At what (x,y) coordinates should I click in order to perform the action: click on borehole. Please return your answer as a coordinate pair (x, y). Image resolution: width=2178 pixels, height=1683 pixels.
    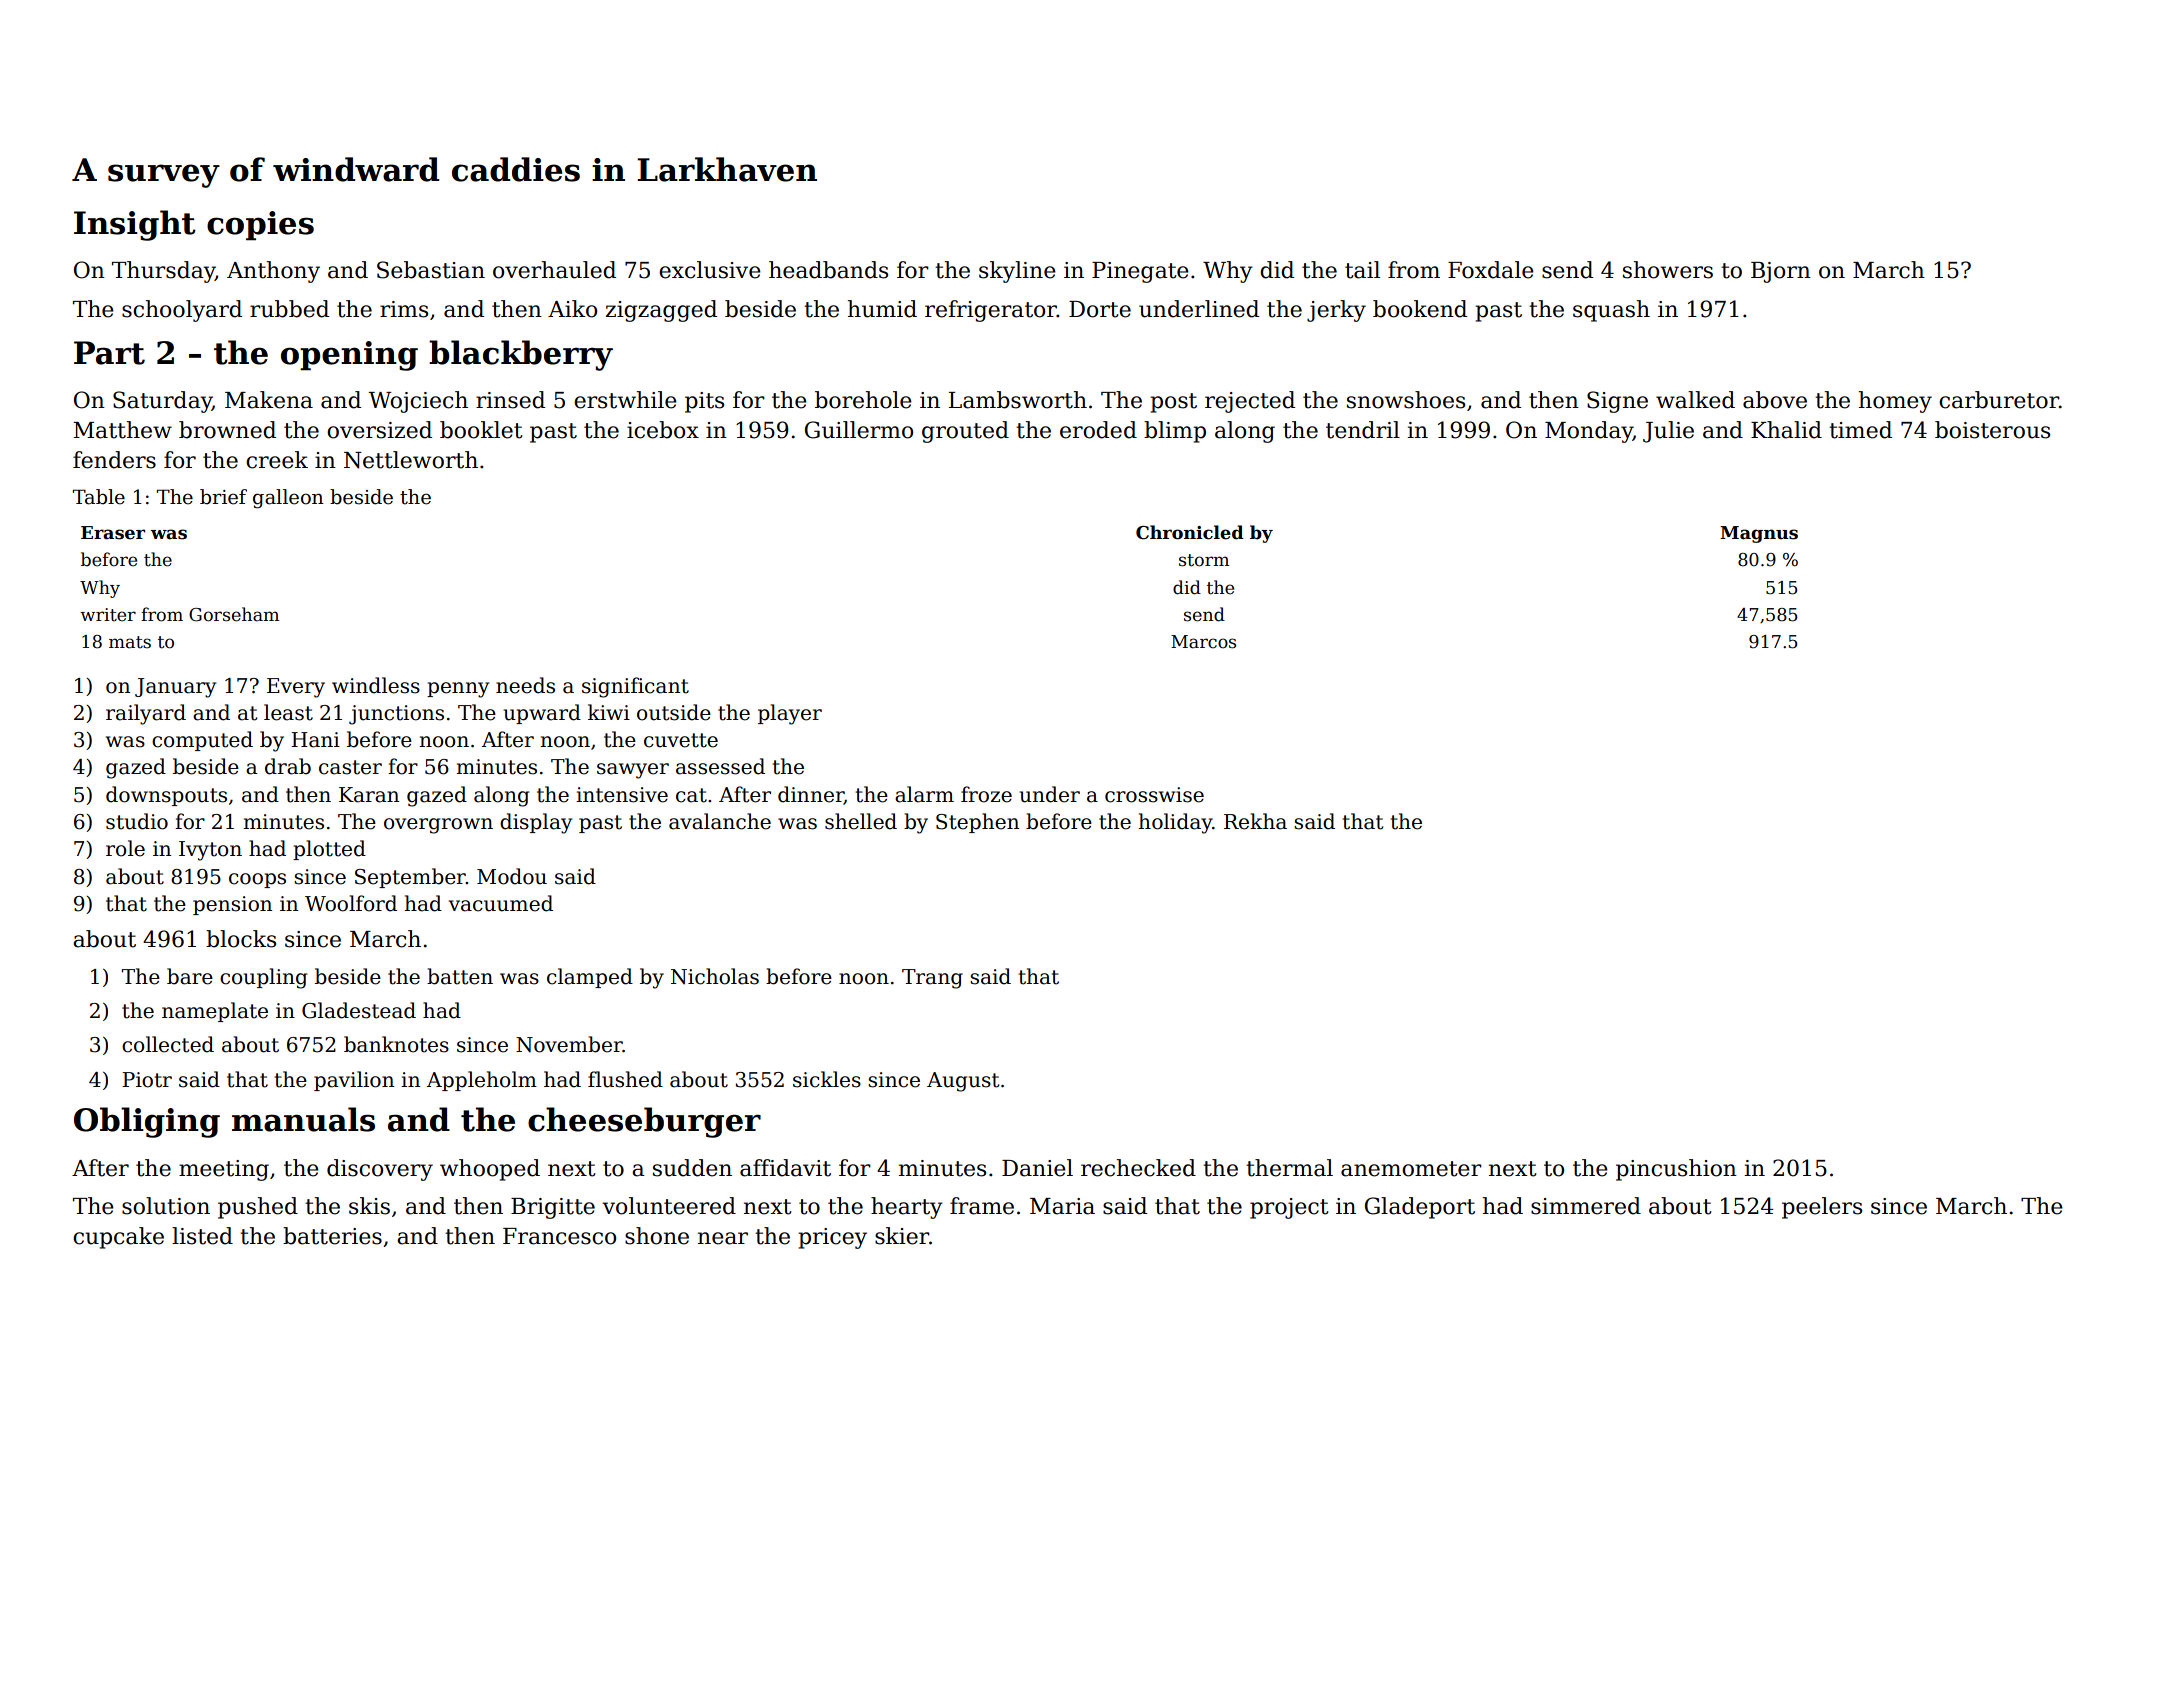
    Looking at the image, I should click on (863, 400).
